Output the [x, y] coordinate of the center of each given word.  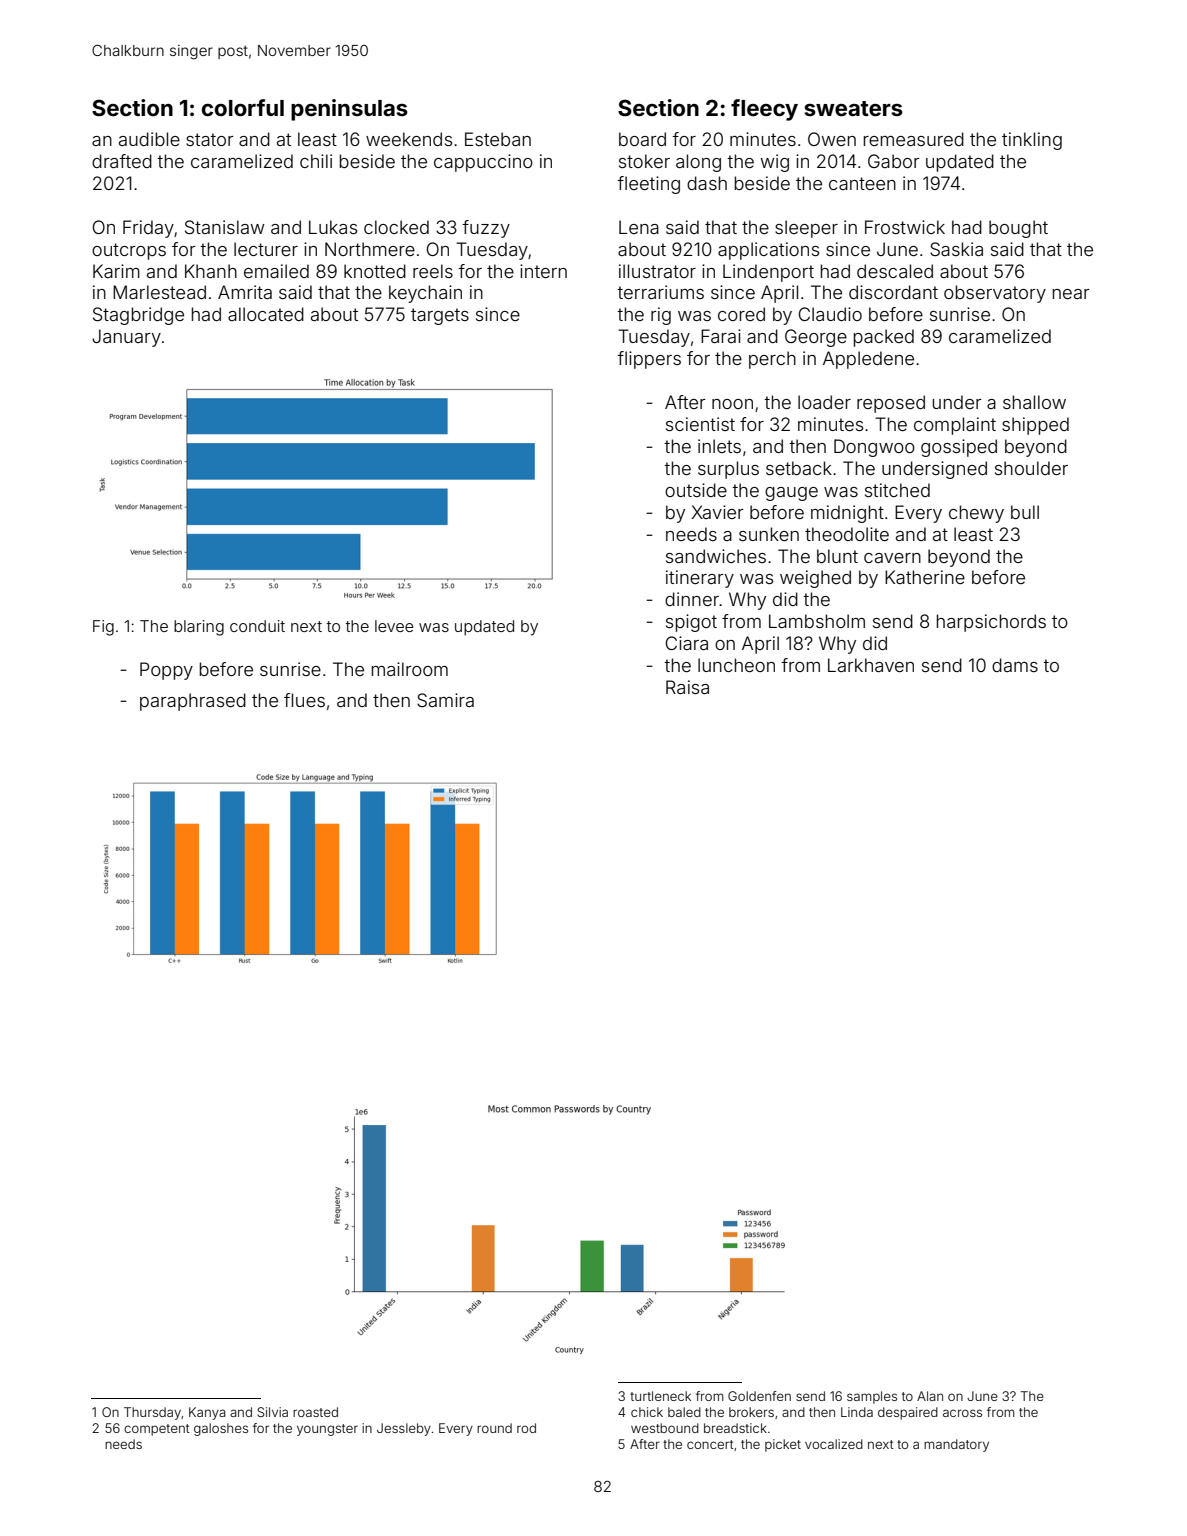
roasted [315, 1412]
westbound [665, 1428]
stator [210, 139]
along [698, 163]
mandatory [956, 1445]
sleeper [806, 229]
